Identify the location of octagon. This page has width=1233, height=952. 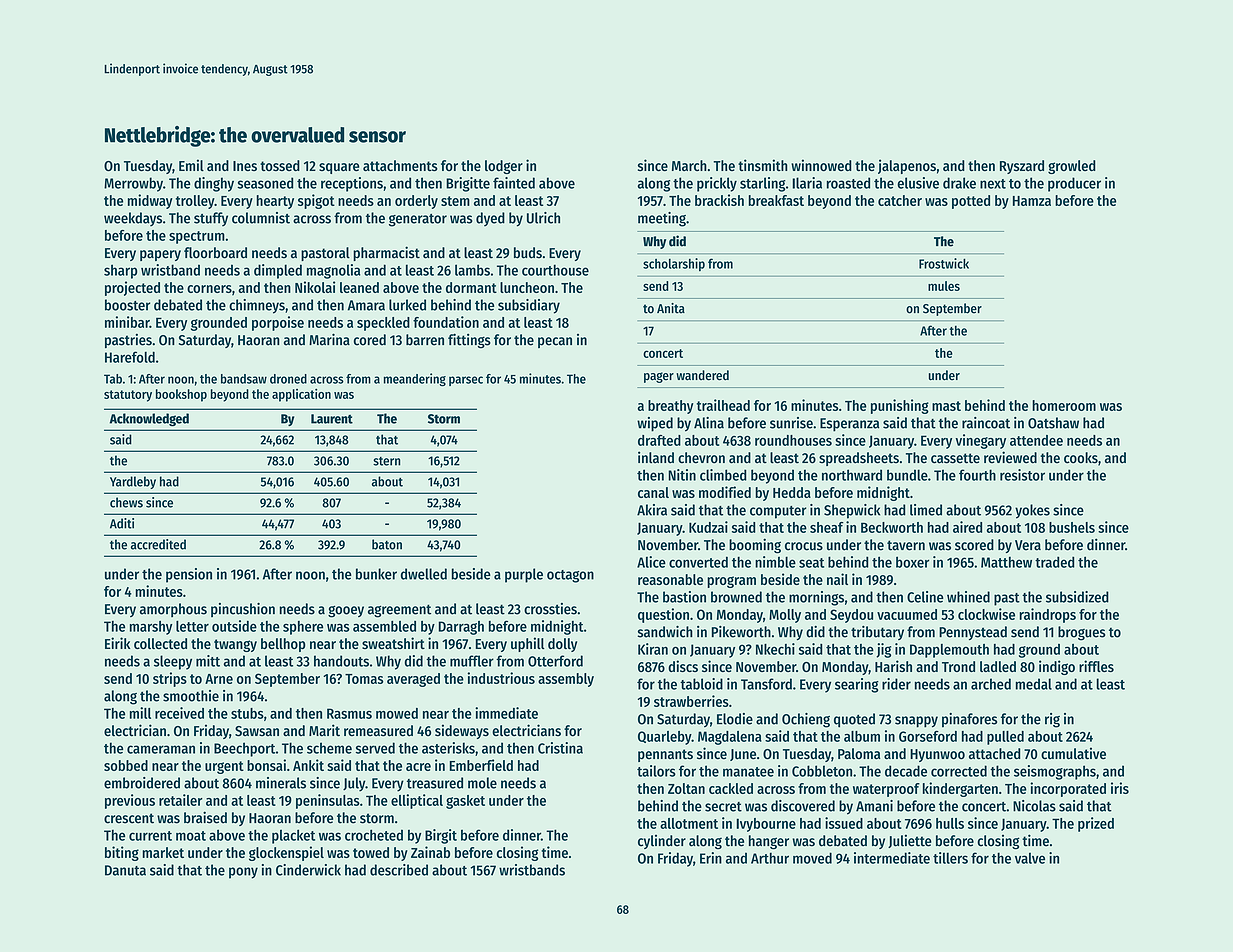
(570, 576).
